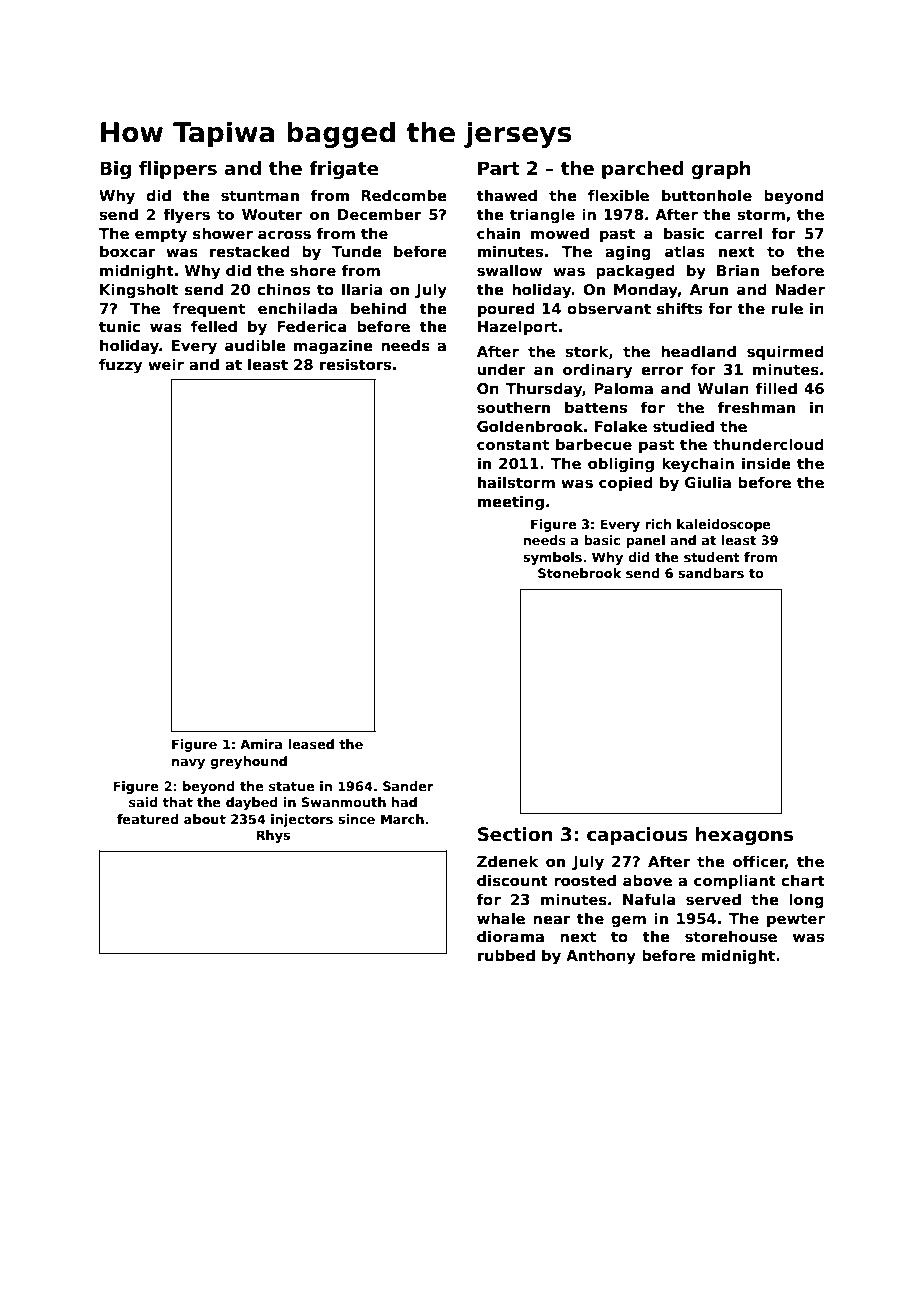 This screenshot has height=1308, width=924. Describe the element at coordinates (261, 744) in the screenshot. I see `Amira` at that location.
